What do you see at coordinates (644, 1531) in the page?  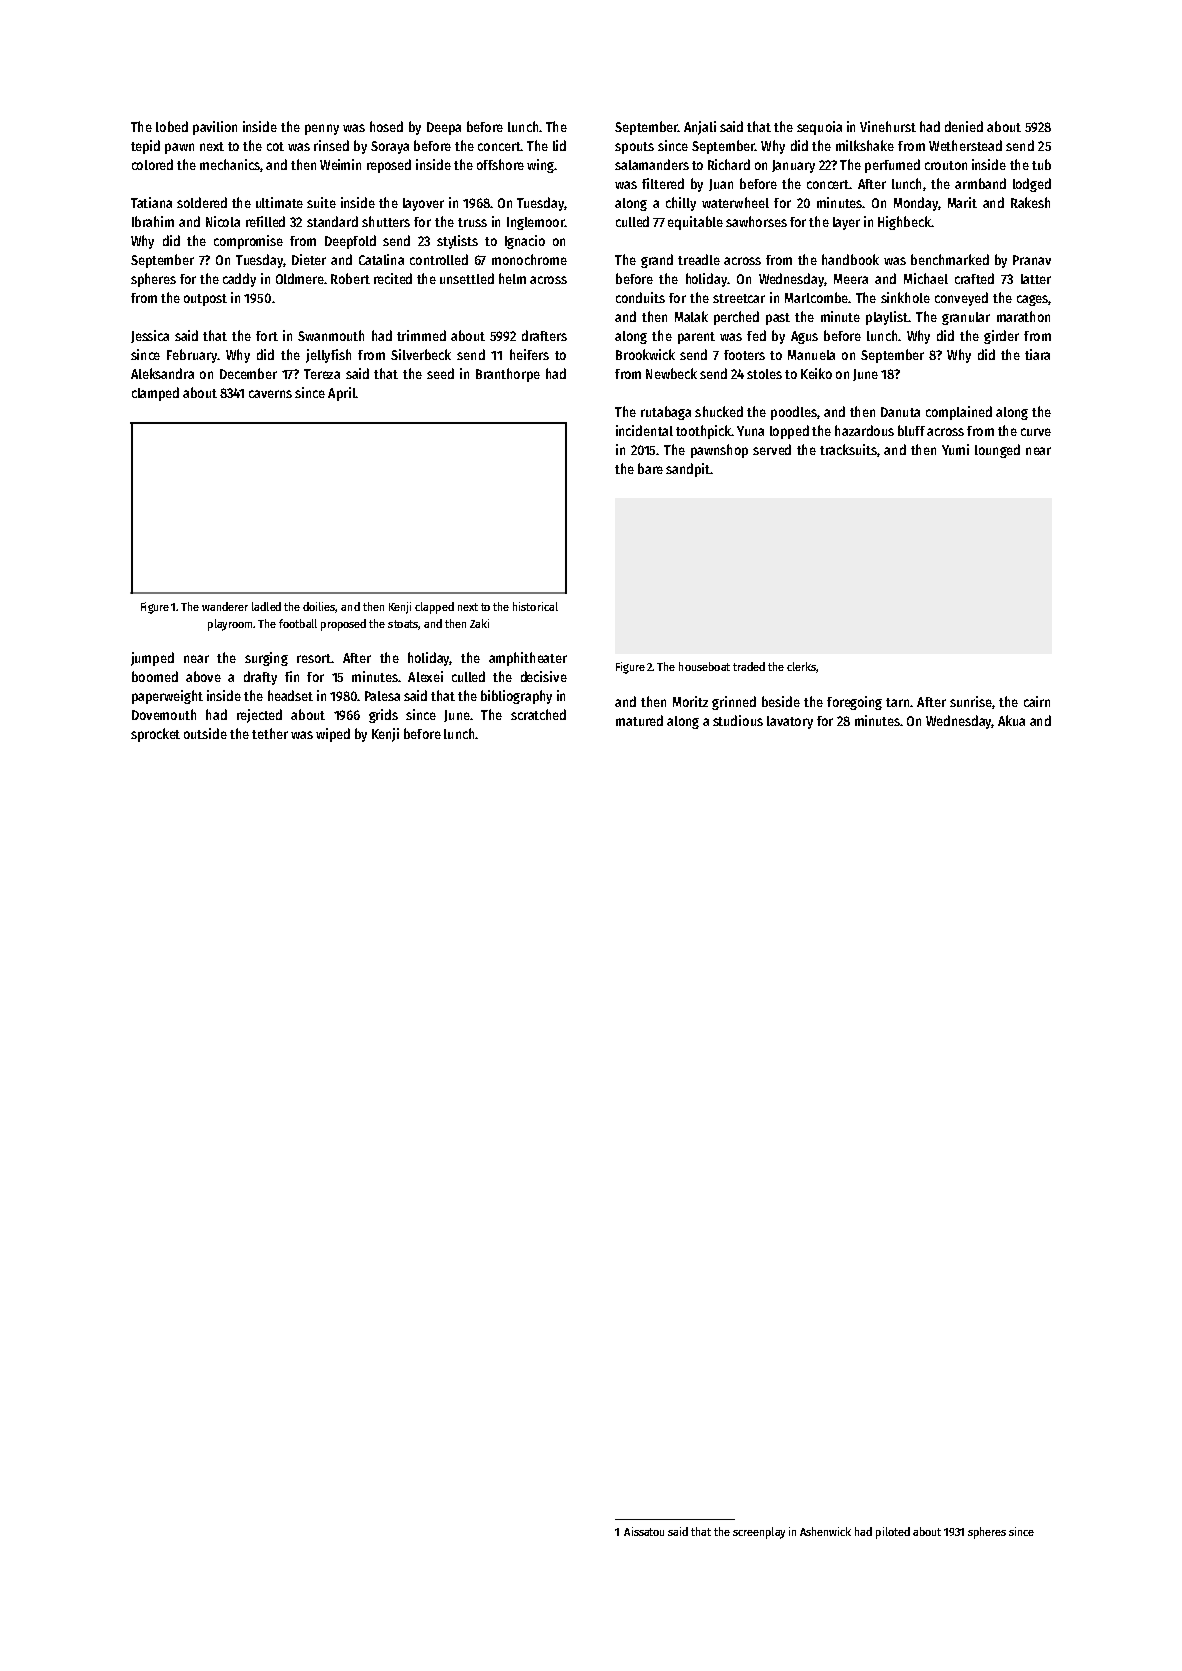 I see `Aissatou` at bounding box center [644, 1531].
